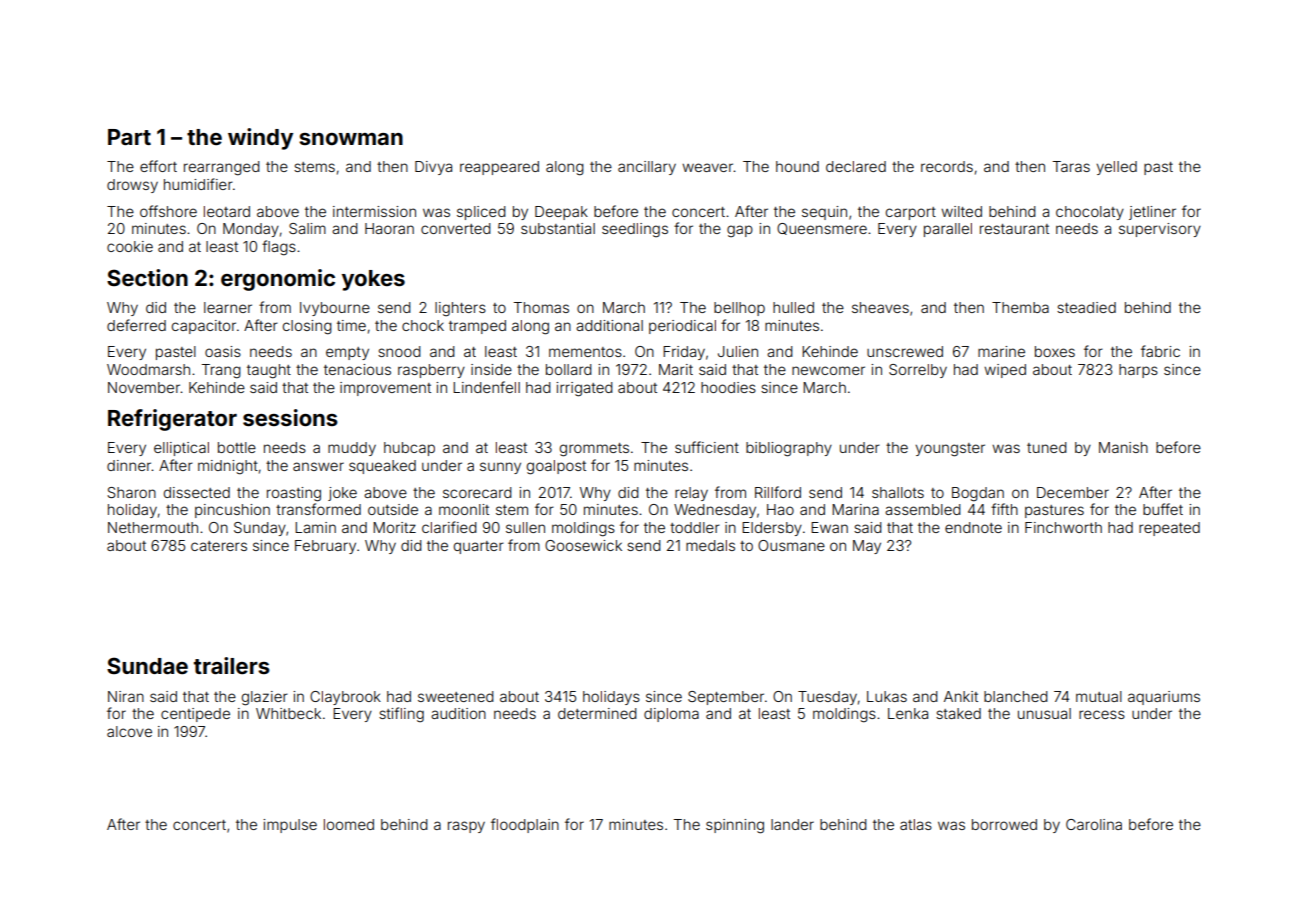 The image size is (1308, 924). What do you see at coordinates (735, 826) in the screenshot?
I see `spinning` at bounding box center [735, 826].
